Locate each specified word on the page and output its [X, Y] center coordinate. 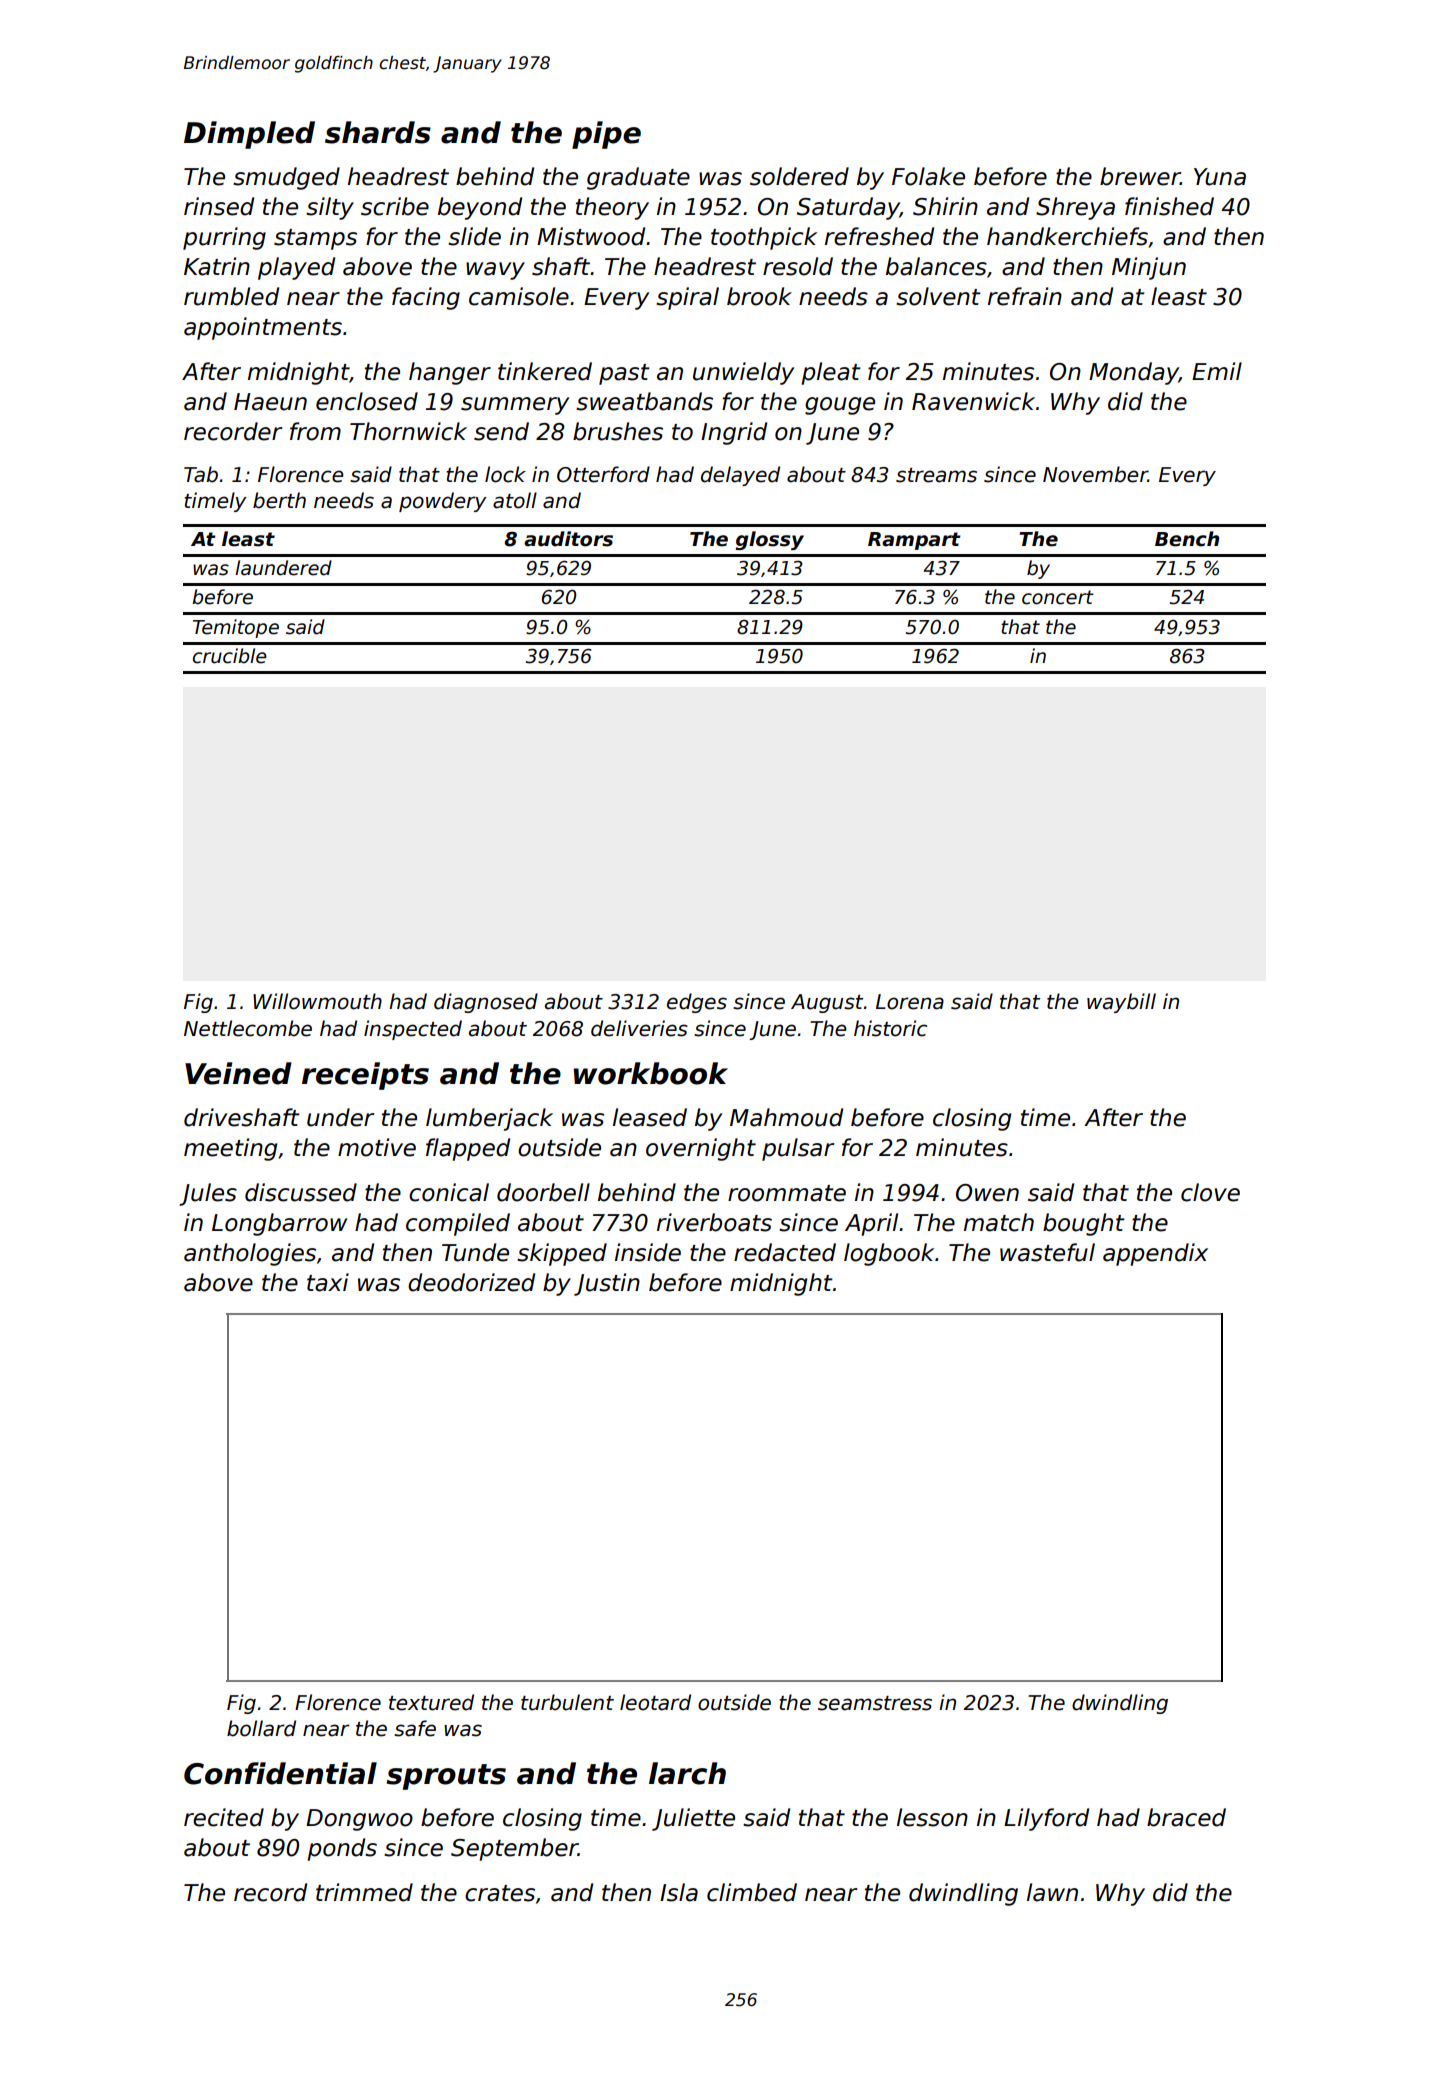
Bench [1187, 539]
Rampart [914, 541]
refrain [1025, 296]
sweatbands [644, 401]
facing [426, 298]
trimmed [364, 1892]
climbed [752, 1892]
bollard [261, 1728]
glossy [769, 540]
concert [1058, 597]
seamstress [875, 1703]
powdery [443, 502]
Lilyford [1046, 1819]
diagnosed [486, 1003]
